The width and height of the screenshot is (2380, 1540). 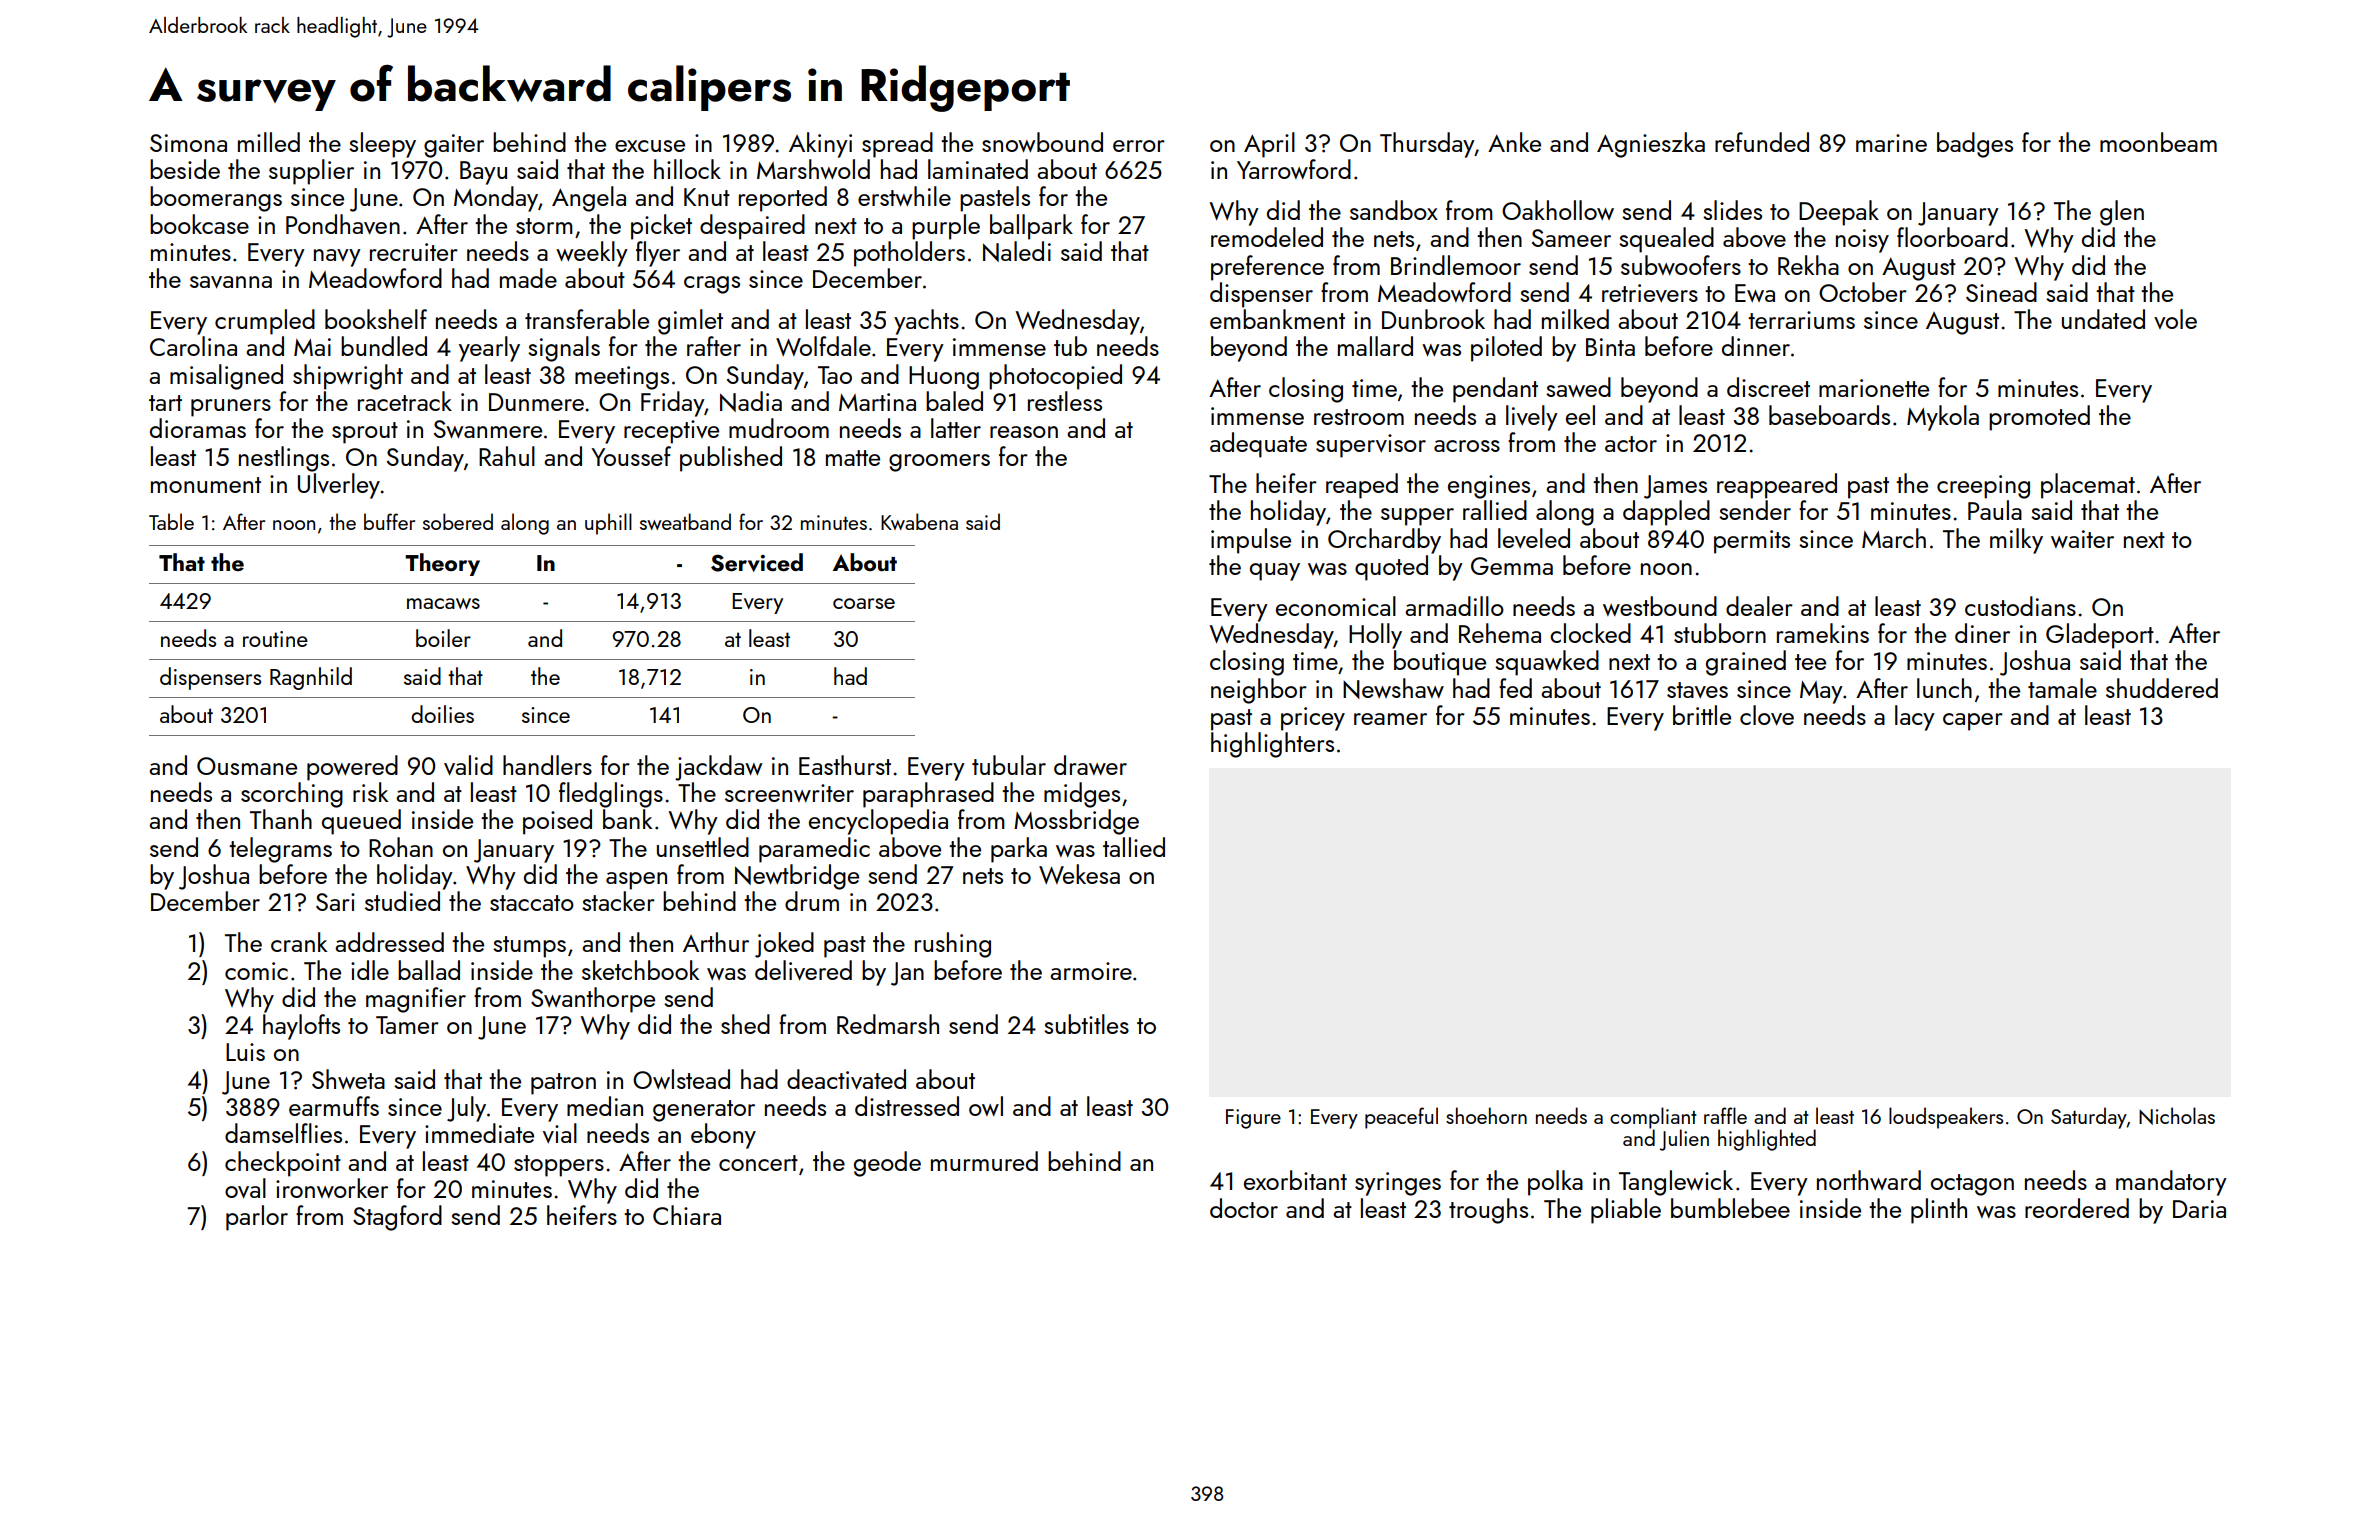 I want to click on octagon, so click(x=1972, y=1185).
